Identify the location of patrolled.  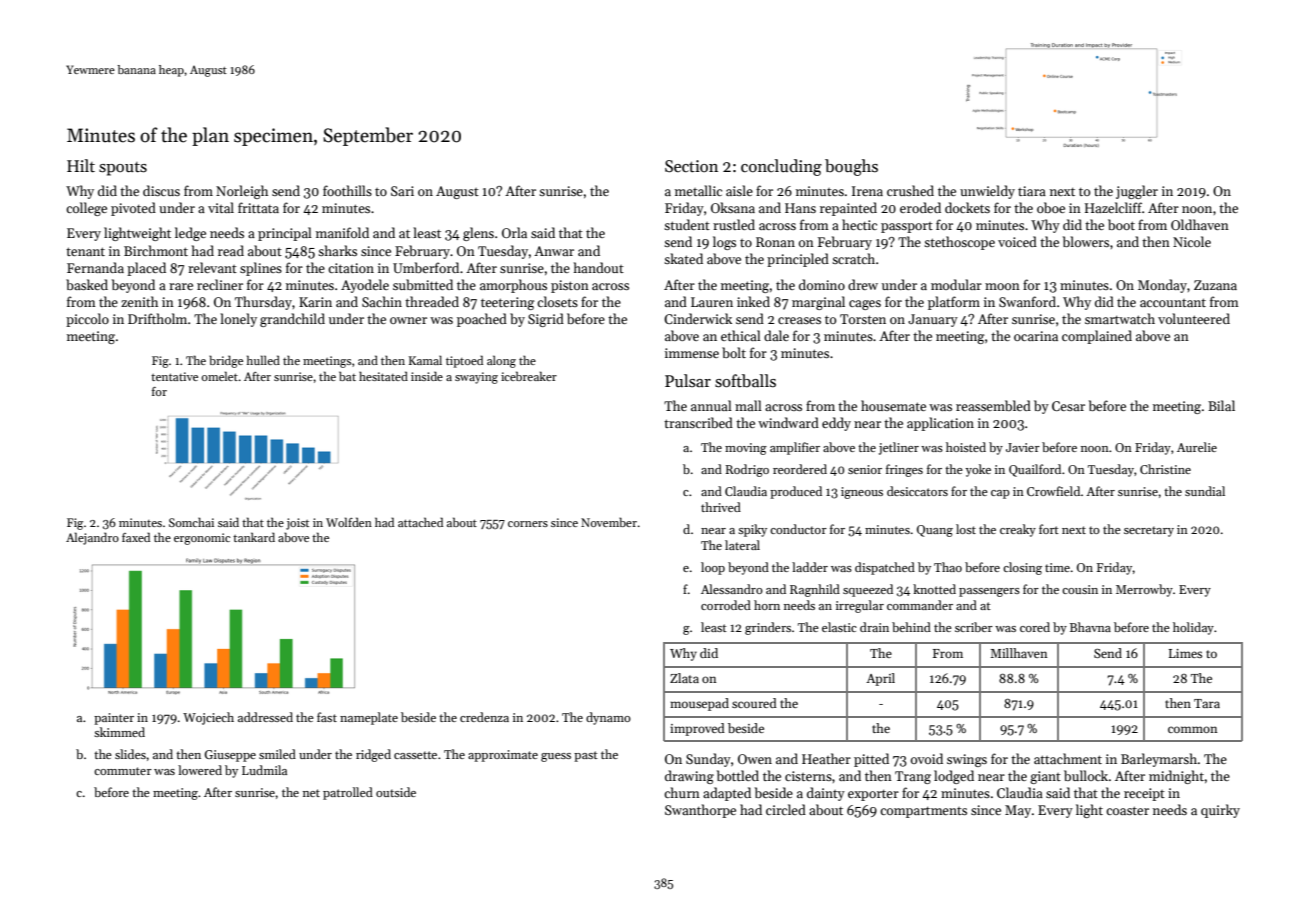
(348, 793).
